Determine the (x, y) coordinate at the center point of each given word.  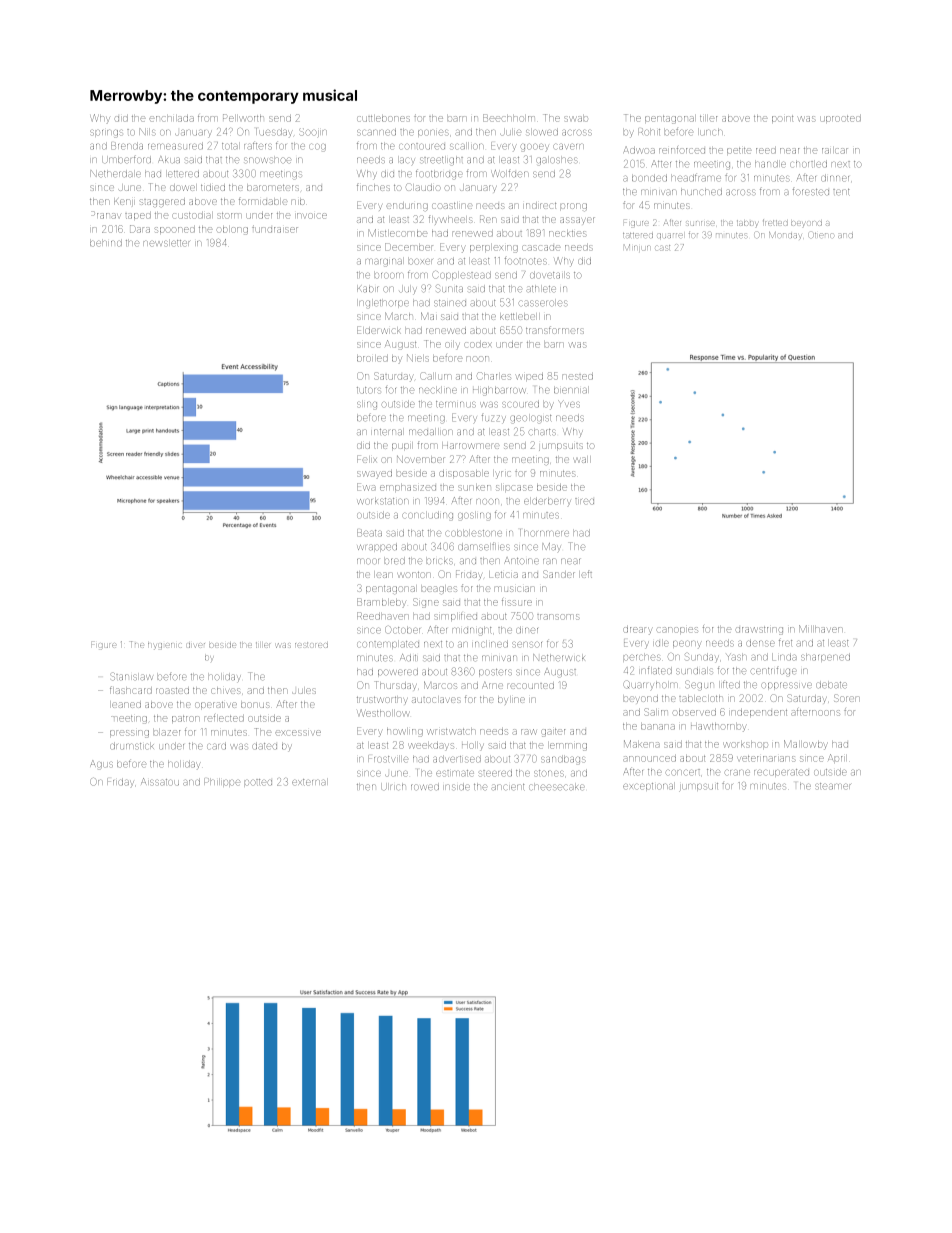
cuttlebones (383, 119)
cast (662, 248)
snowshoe (267, 160)
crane (737, 773)
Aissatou (160, 782)
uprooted (840, 118)
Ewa (366, 487)
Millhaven (820, 629)
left (586, 574)
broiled (372, 358)
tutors (368, 390)
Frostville (388, 759)
